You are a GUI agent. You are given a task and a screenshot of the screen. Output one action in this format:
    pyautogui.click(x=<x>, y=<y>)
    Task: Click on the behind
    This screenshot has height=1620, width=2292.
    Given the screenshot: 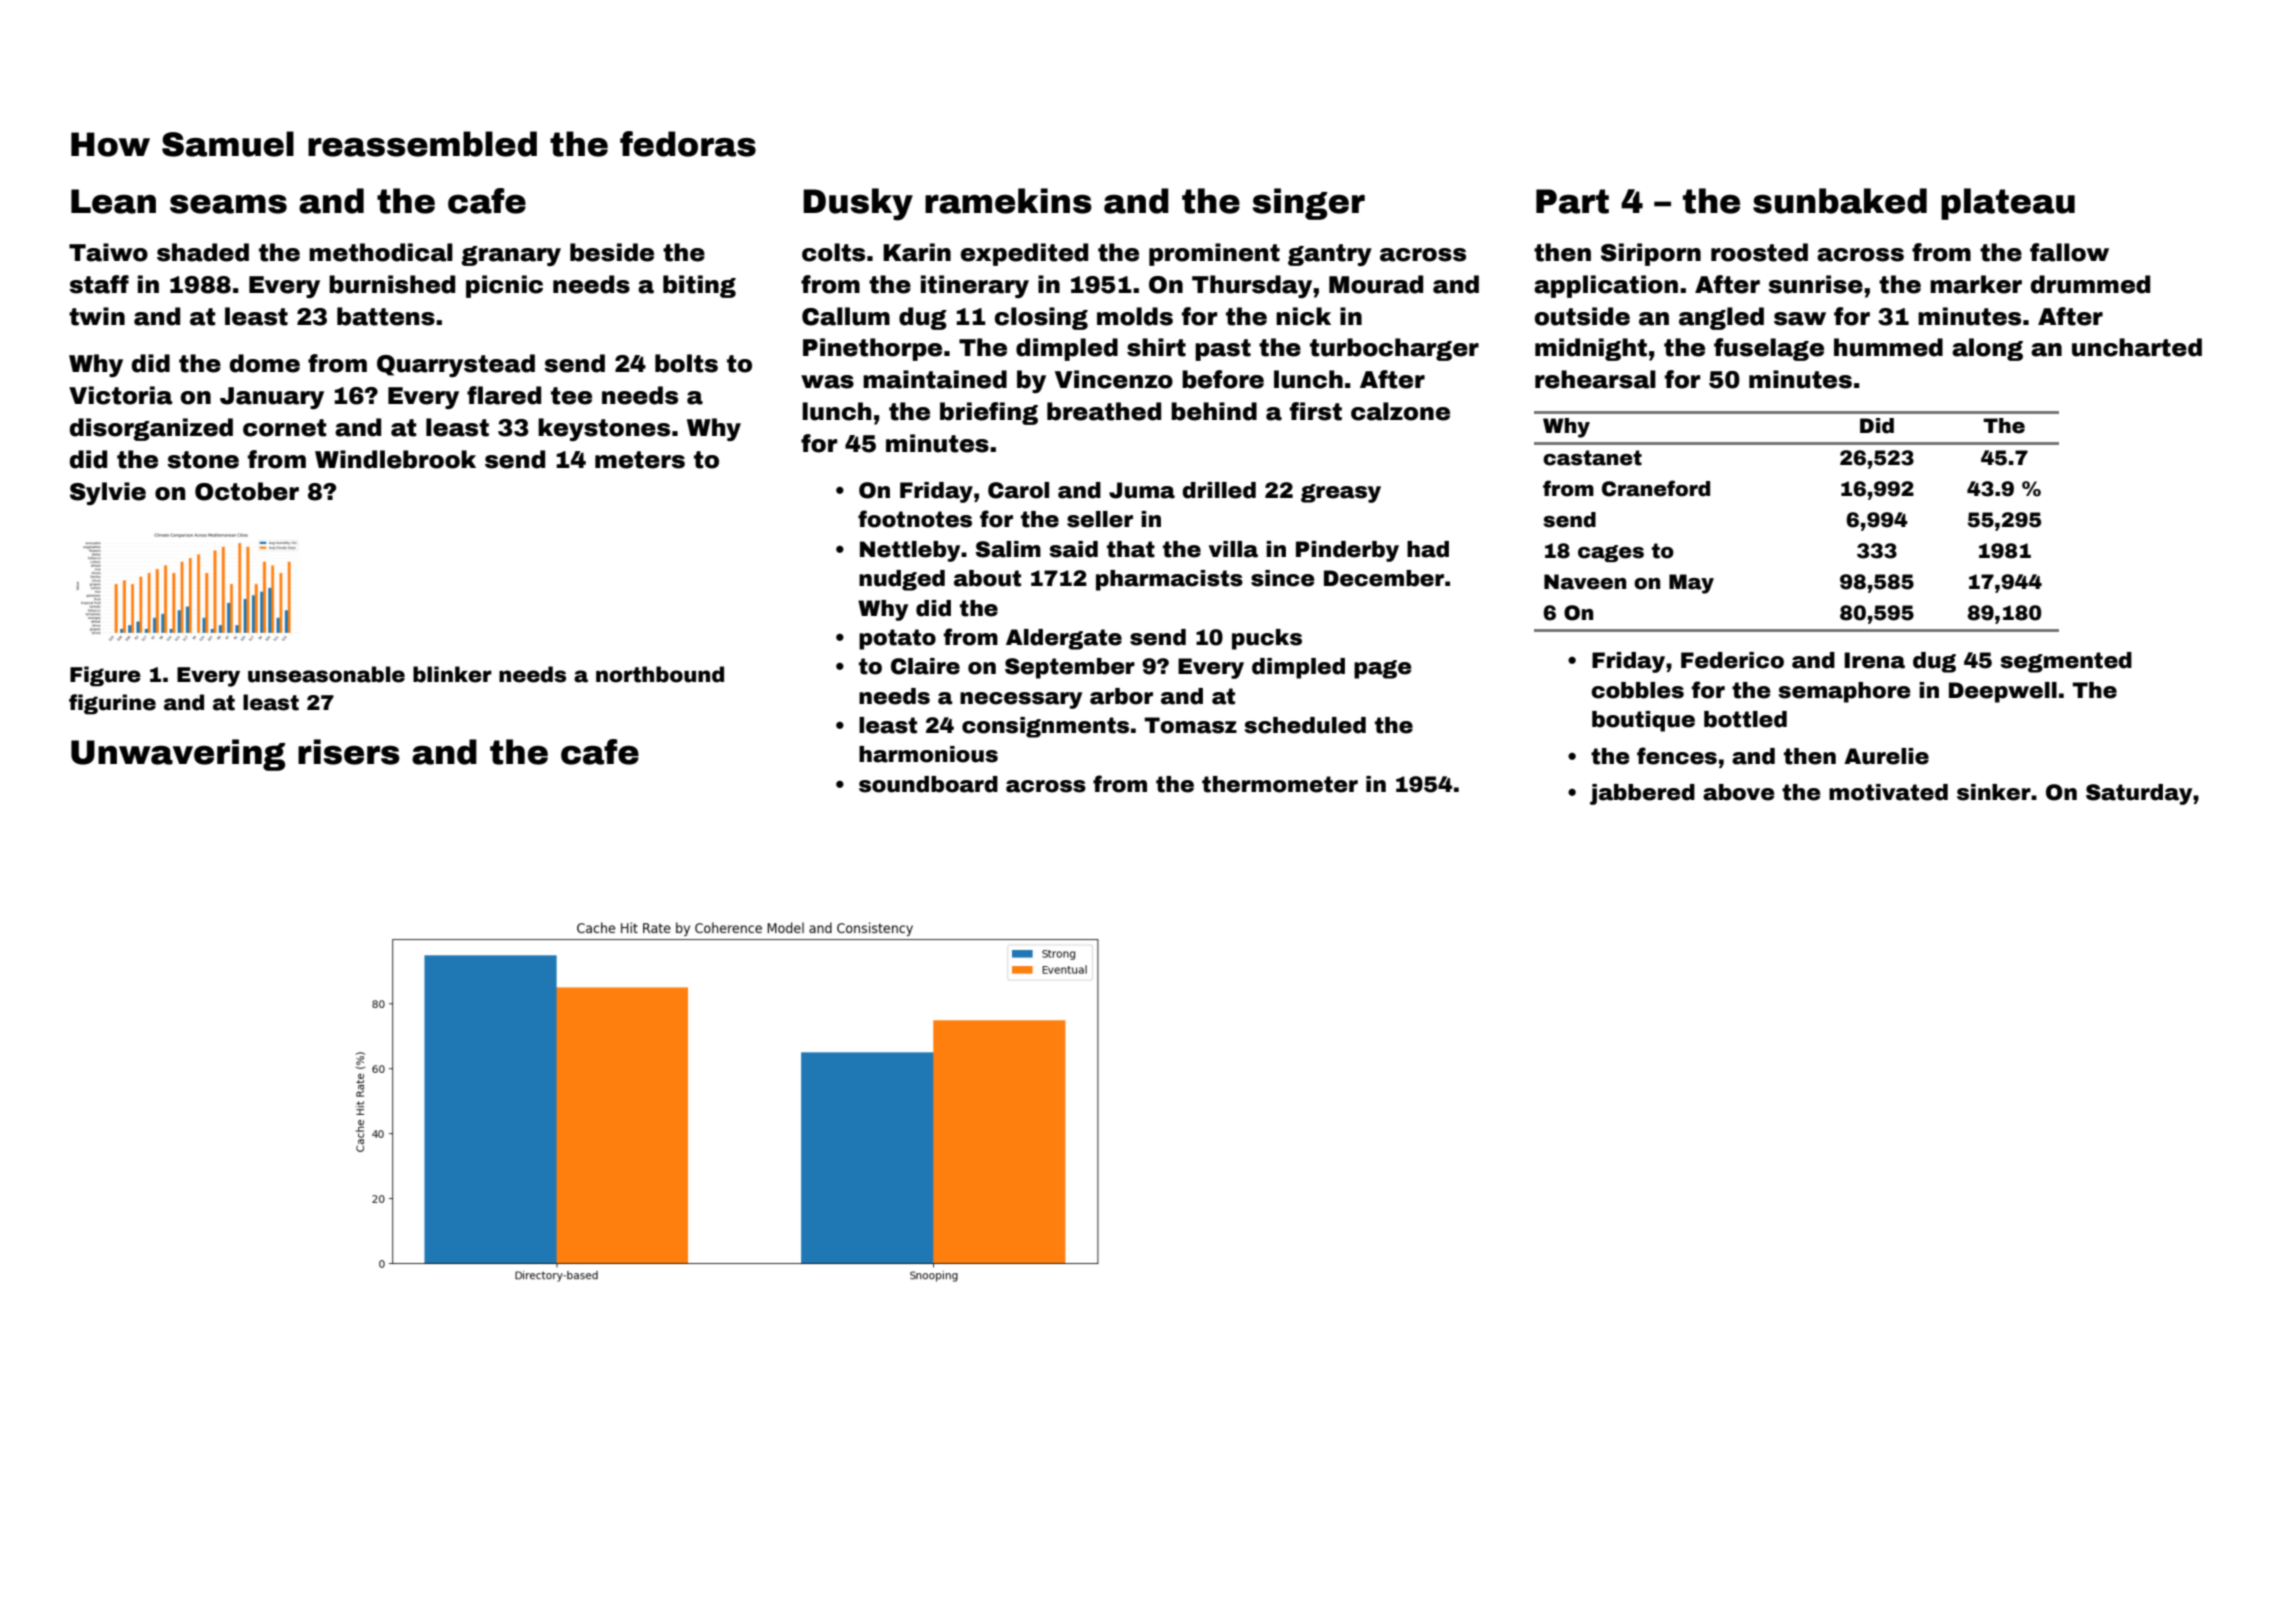 What is the action you would take?
    pyautogui.click(x=1214, y=411)
